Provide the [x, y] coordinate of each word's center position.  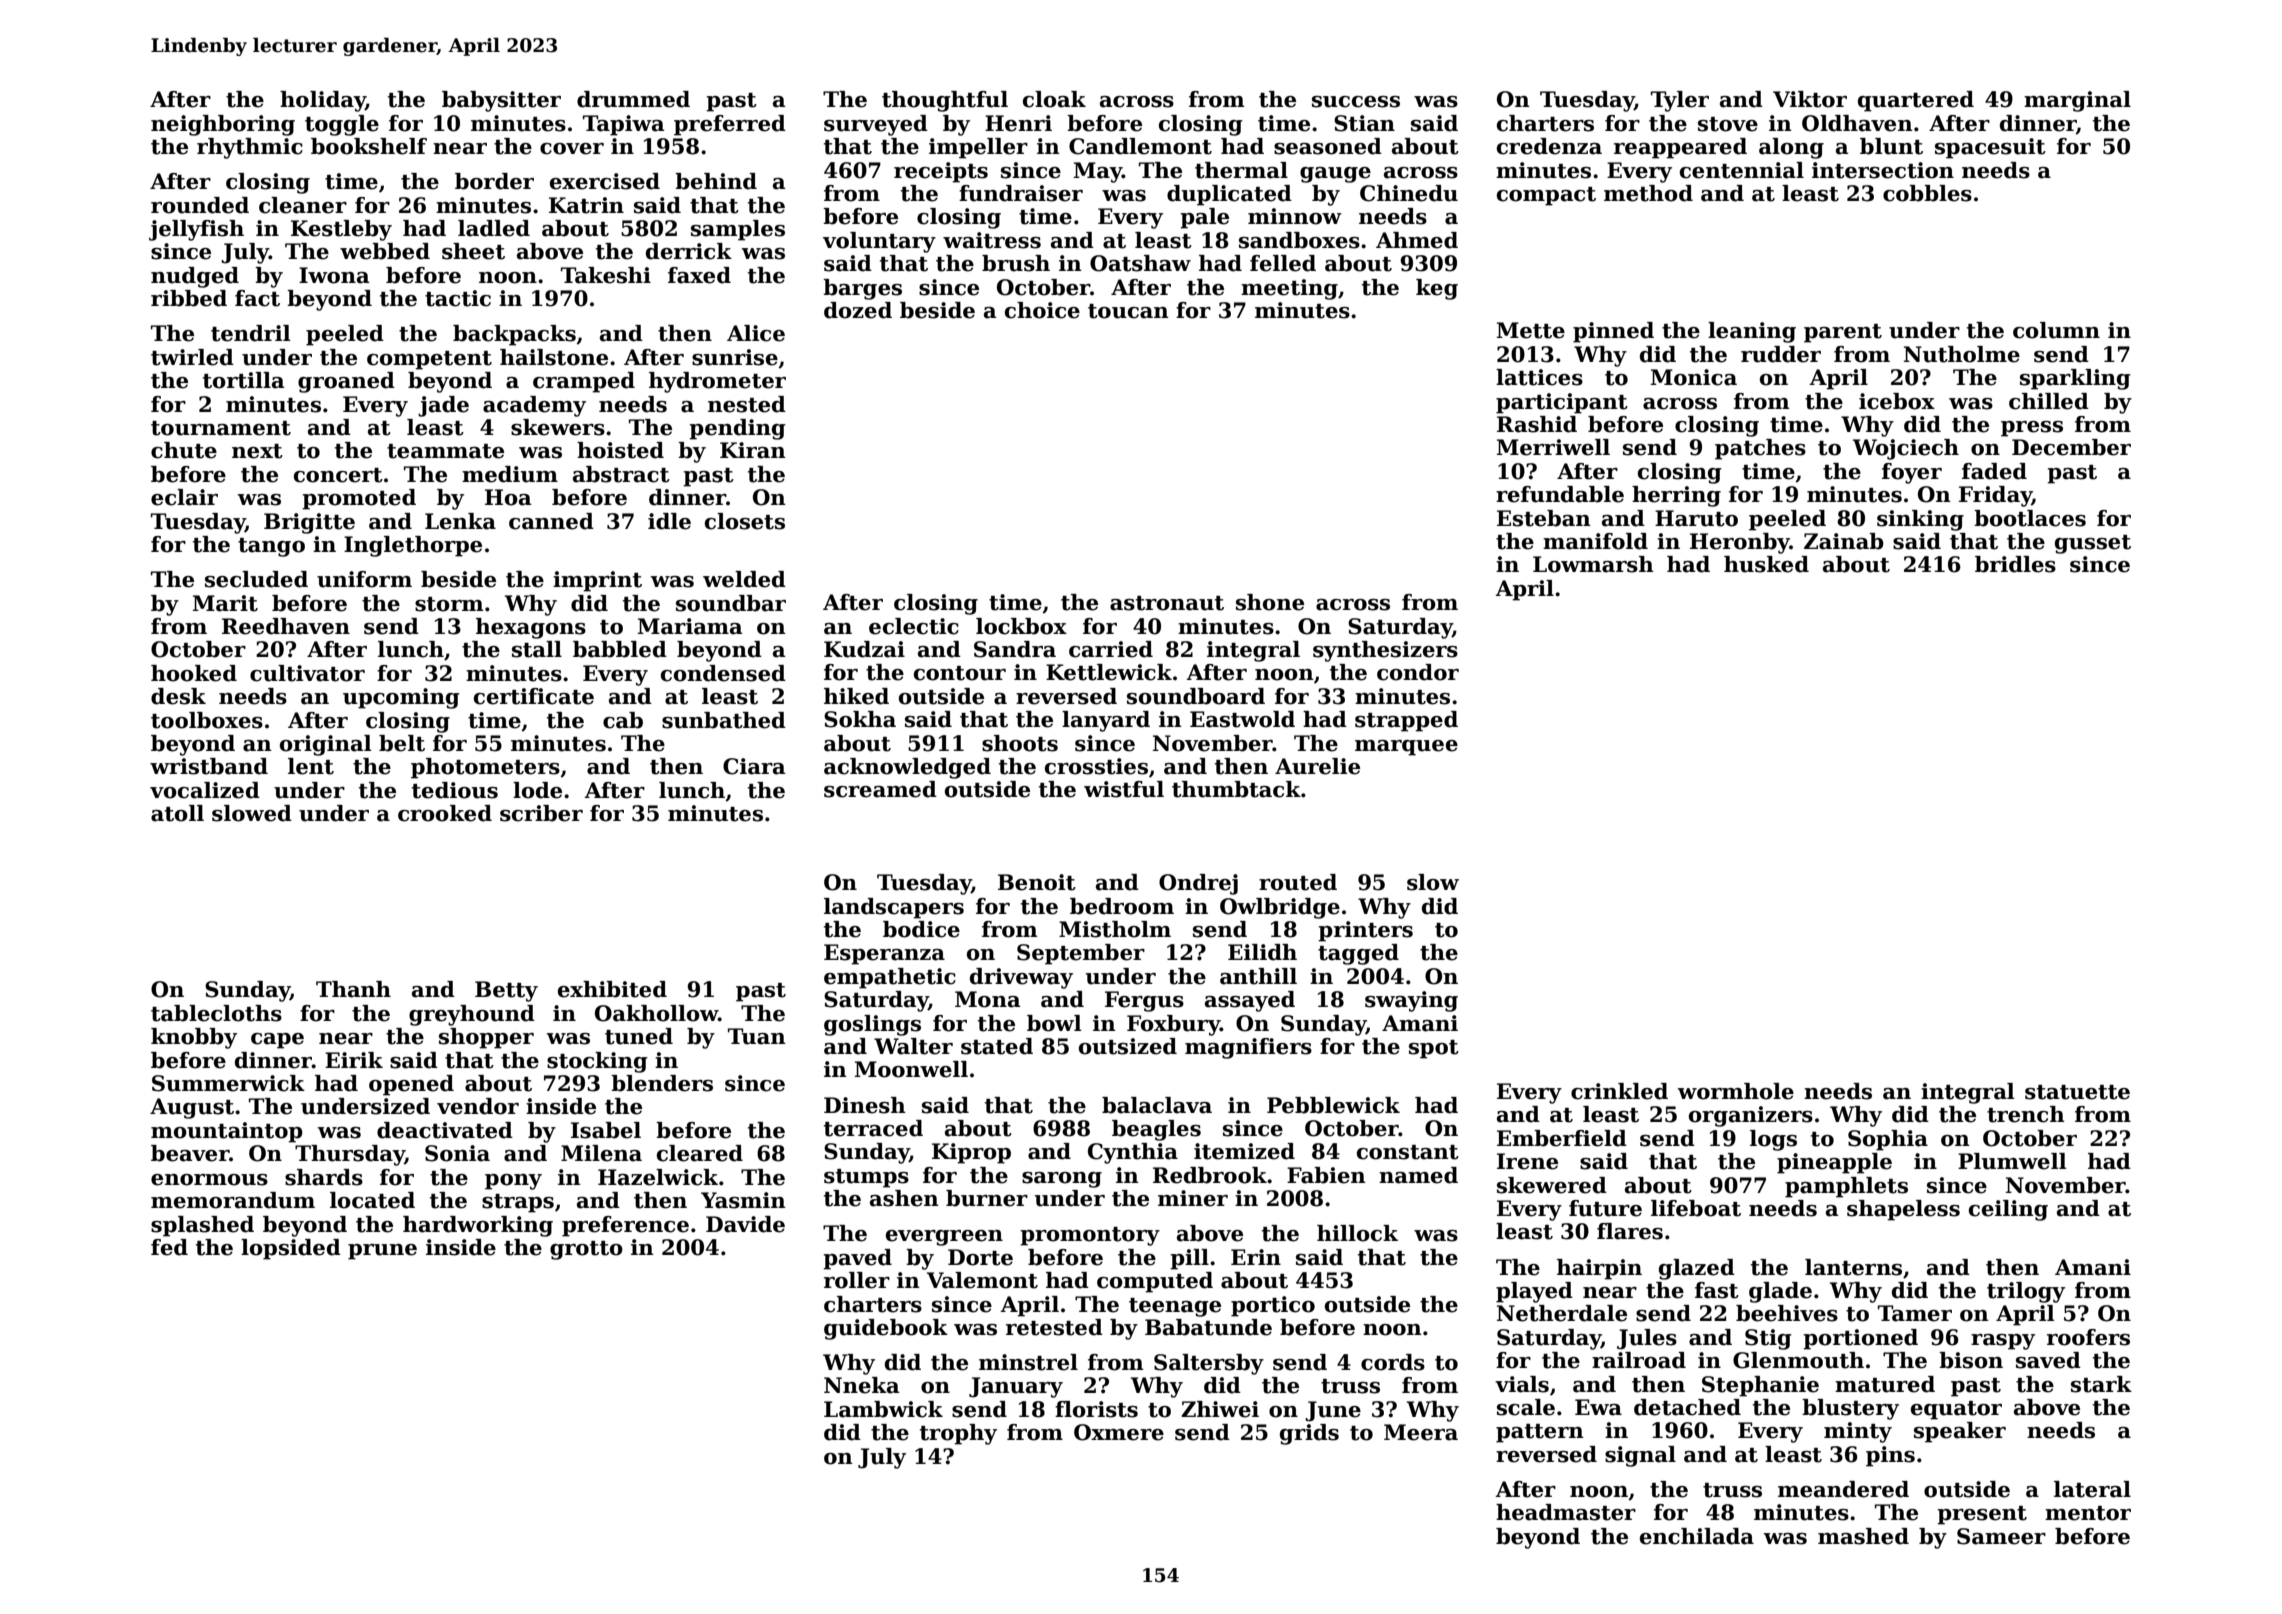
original [326, 745]
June [1333, 1411]
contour [960, 673]
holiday [323, 101]
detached [1687, 1407]
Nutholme [1962, 354]
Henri [1018, 123]
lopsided [291, 1249]
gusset [2093, 544]
